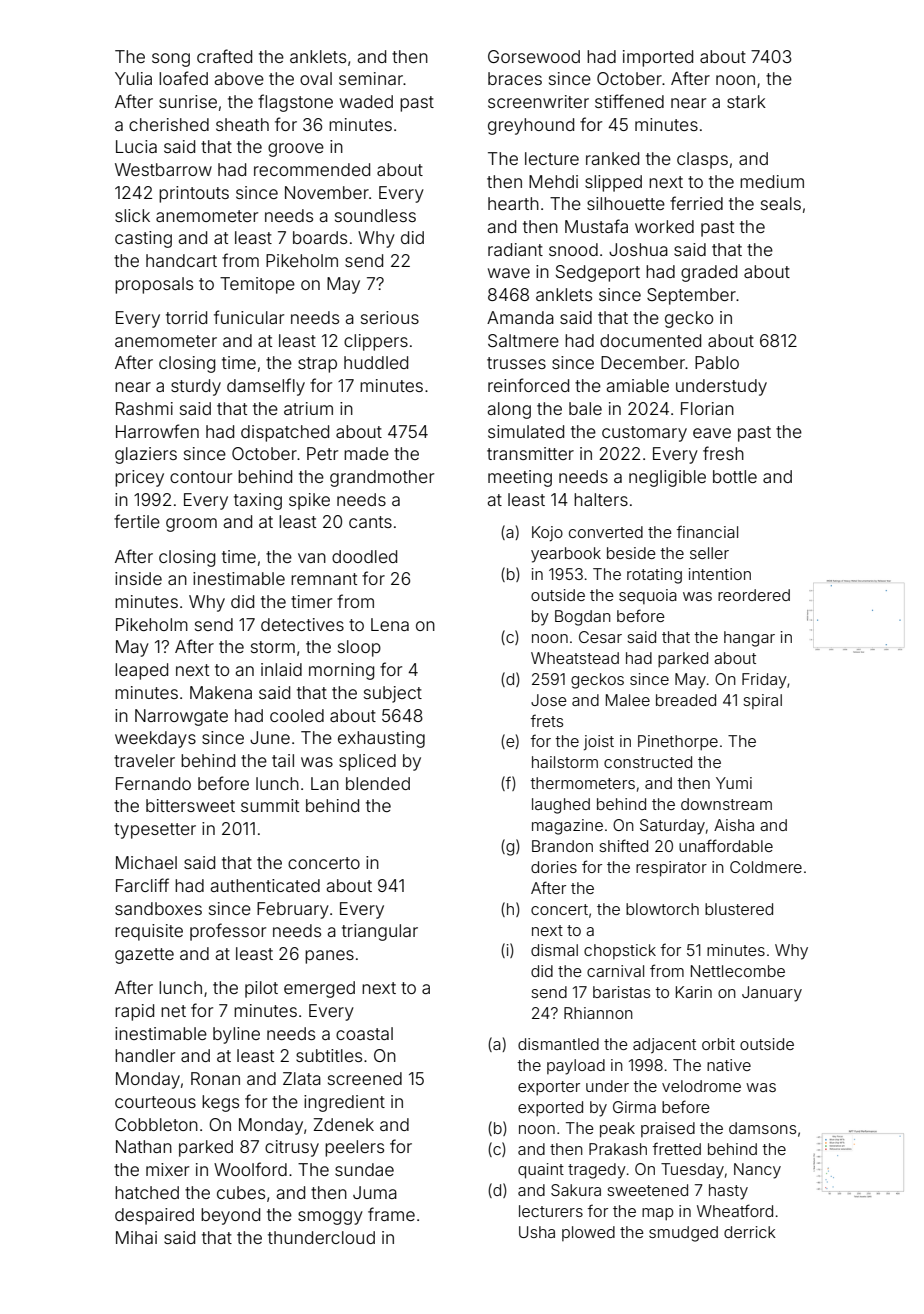 The width and height of the image is (924, 1314). I want to click on radiant, so click(515, 249).
